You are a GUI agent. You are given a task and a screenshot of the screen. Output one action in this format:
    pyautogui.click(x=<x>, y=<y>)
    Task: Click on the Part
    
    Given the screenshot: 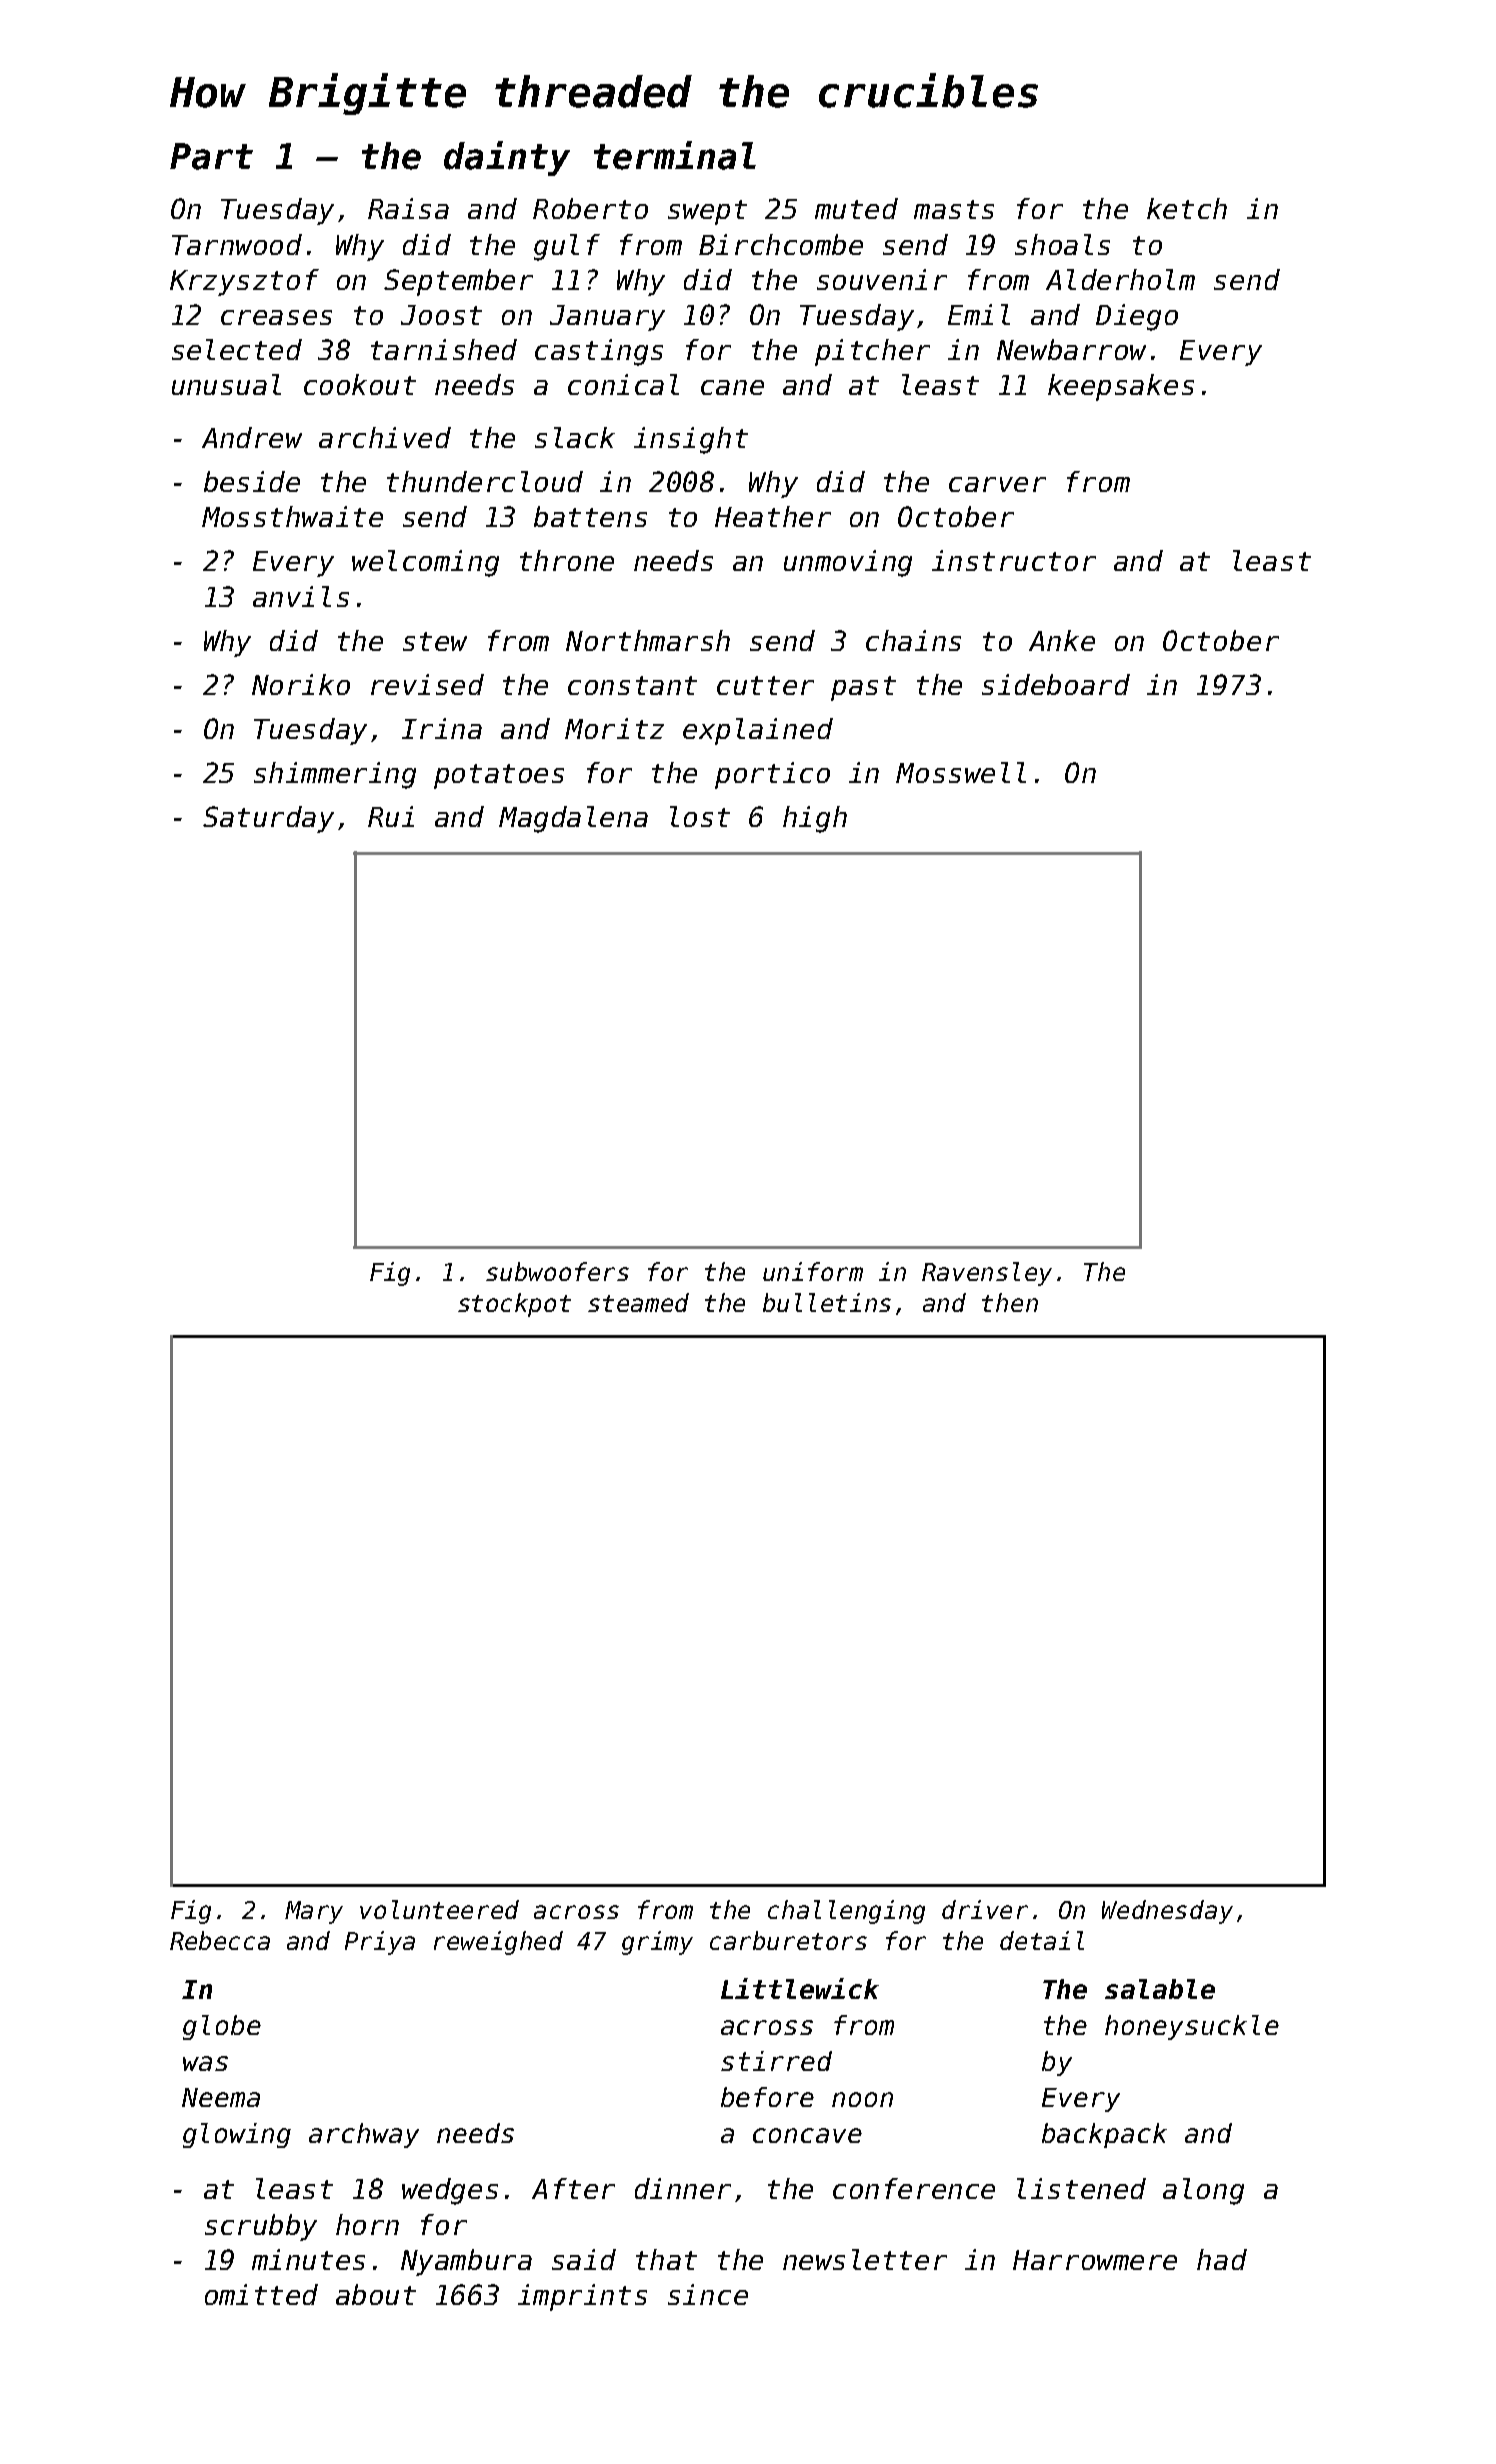 What is the action you would take?
    pyautogui.click(x=211, y=156)
